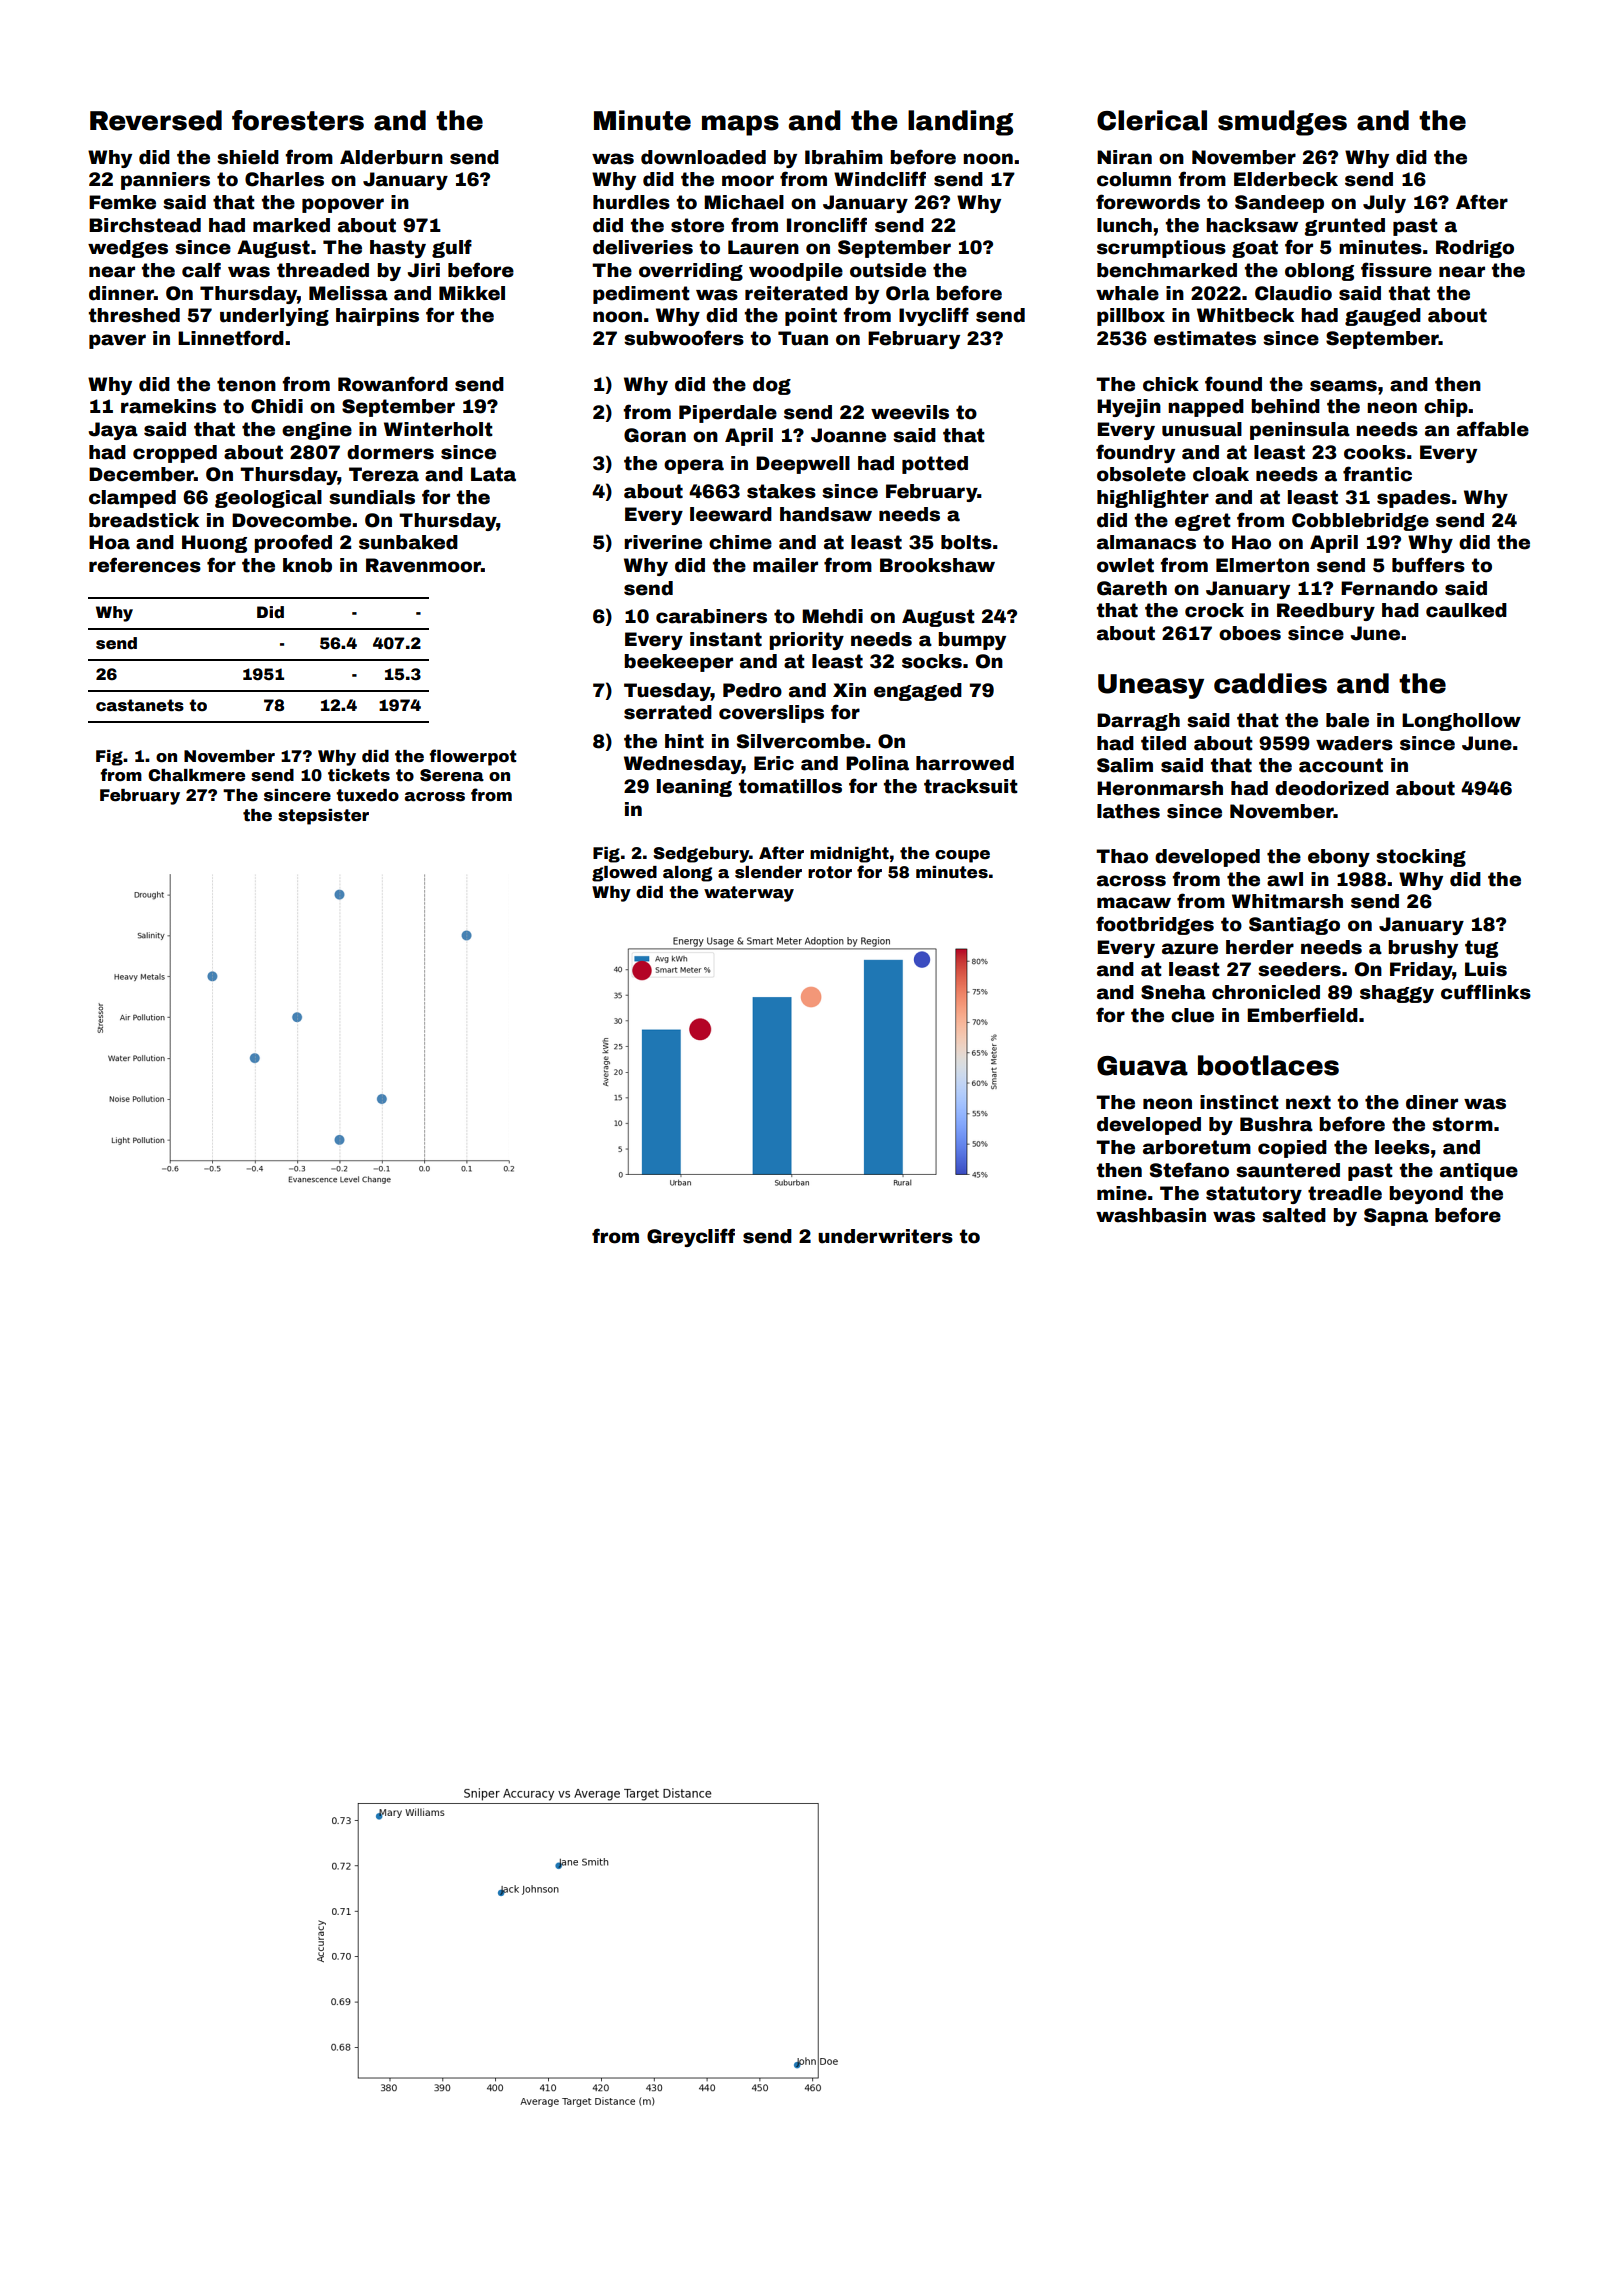  Describe the element at coordinates (740, 125) in the document. I see `maps` at that location.
